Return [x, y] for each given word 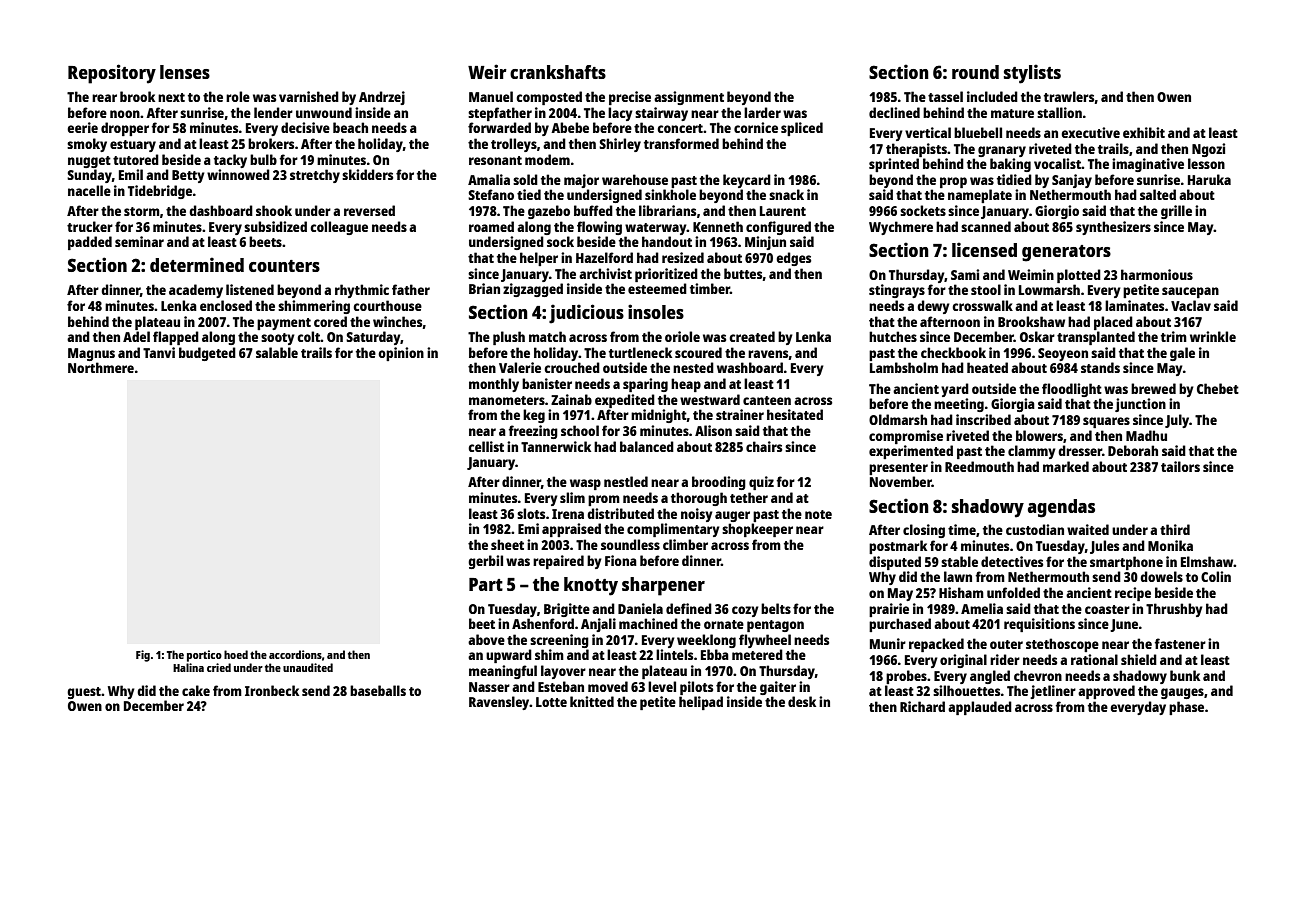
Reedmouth [979, 466]
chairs [764, 446]
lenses [185, 72]
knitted [592, 701]
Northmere [101, 367]
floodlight [1072, 390]
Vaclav [1191, 305]
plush [509, 338]
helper [539, 259]
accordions [295, 654]
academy [196, 291]
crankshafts [558, 72]
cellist [486, 446]
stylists [1032, 74]
